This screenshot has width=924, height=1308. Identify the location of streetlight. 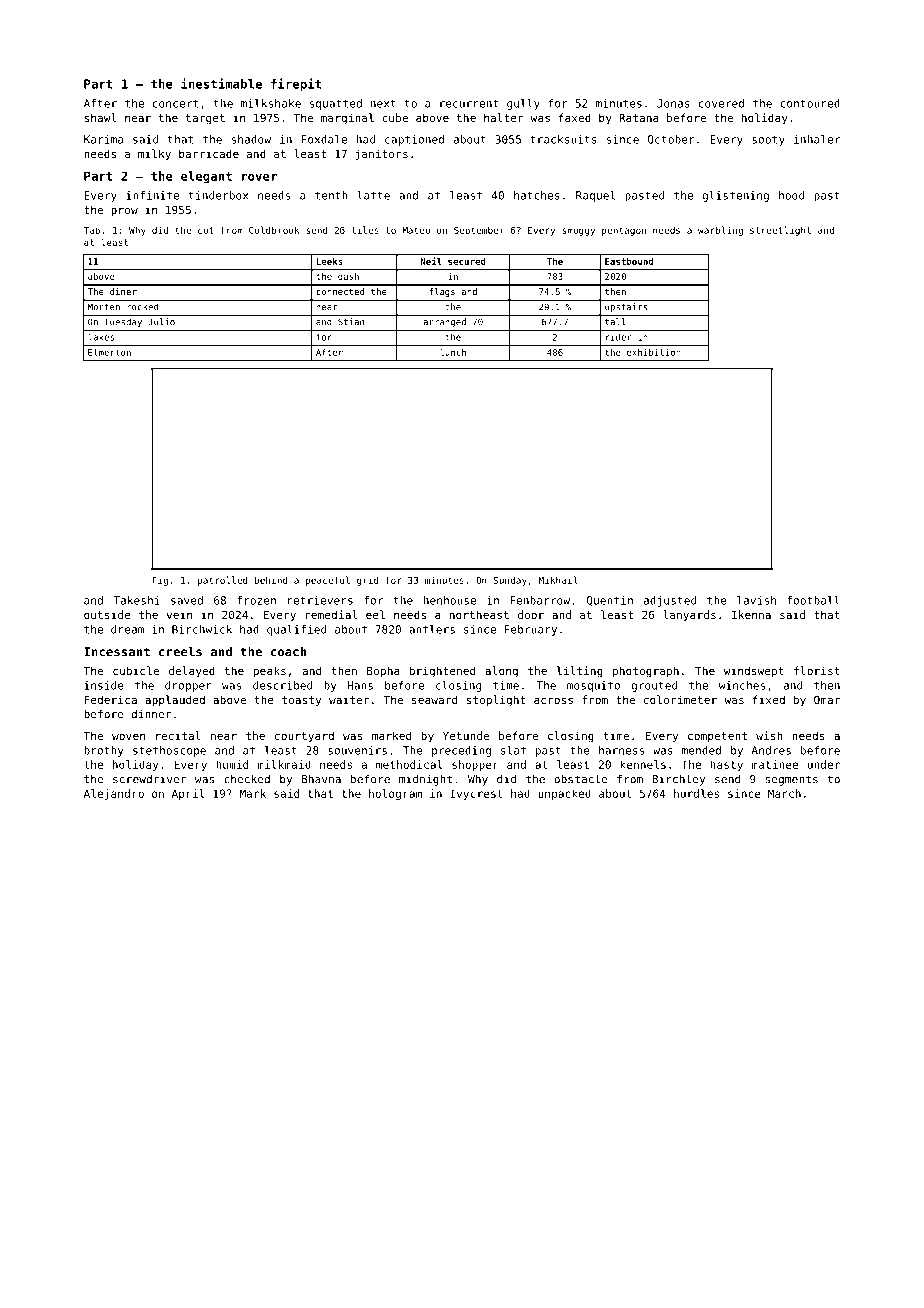
(780, 231).
